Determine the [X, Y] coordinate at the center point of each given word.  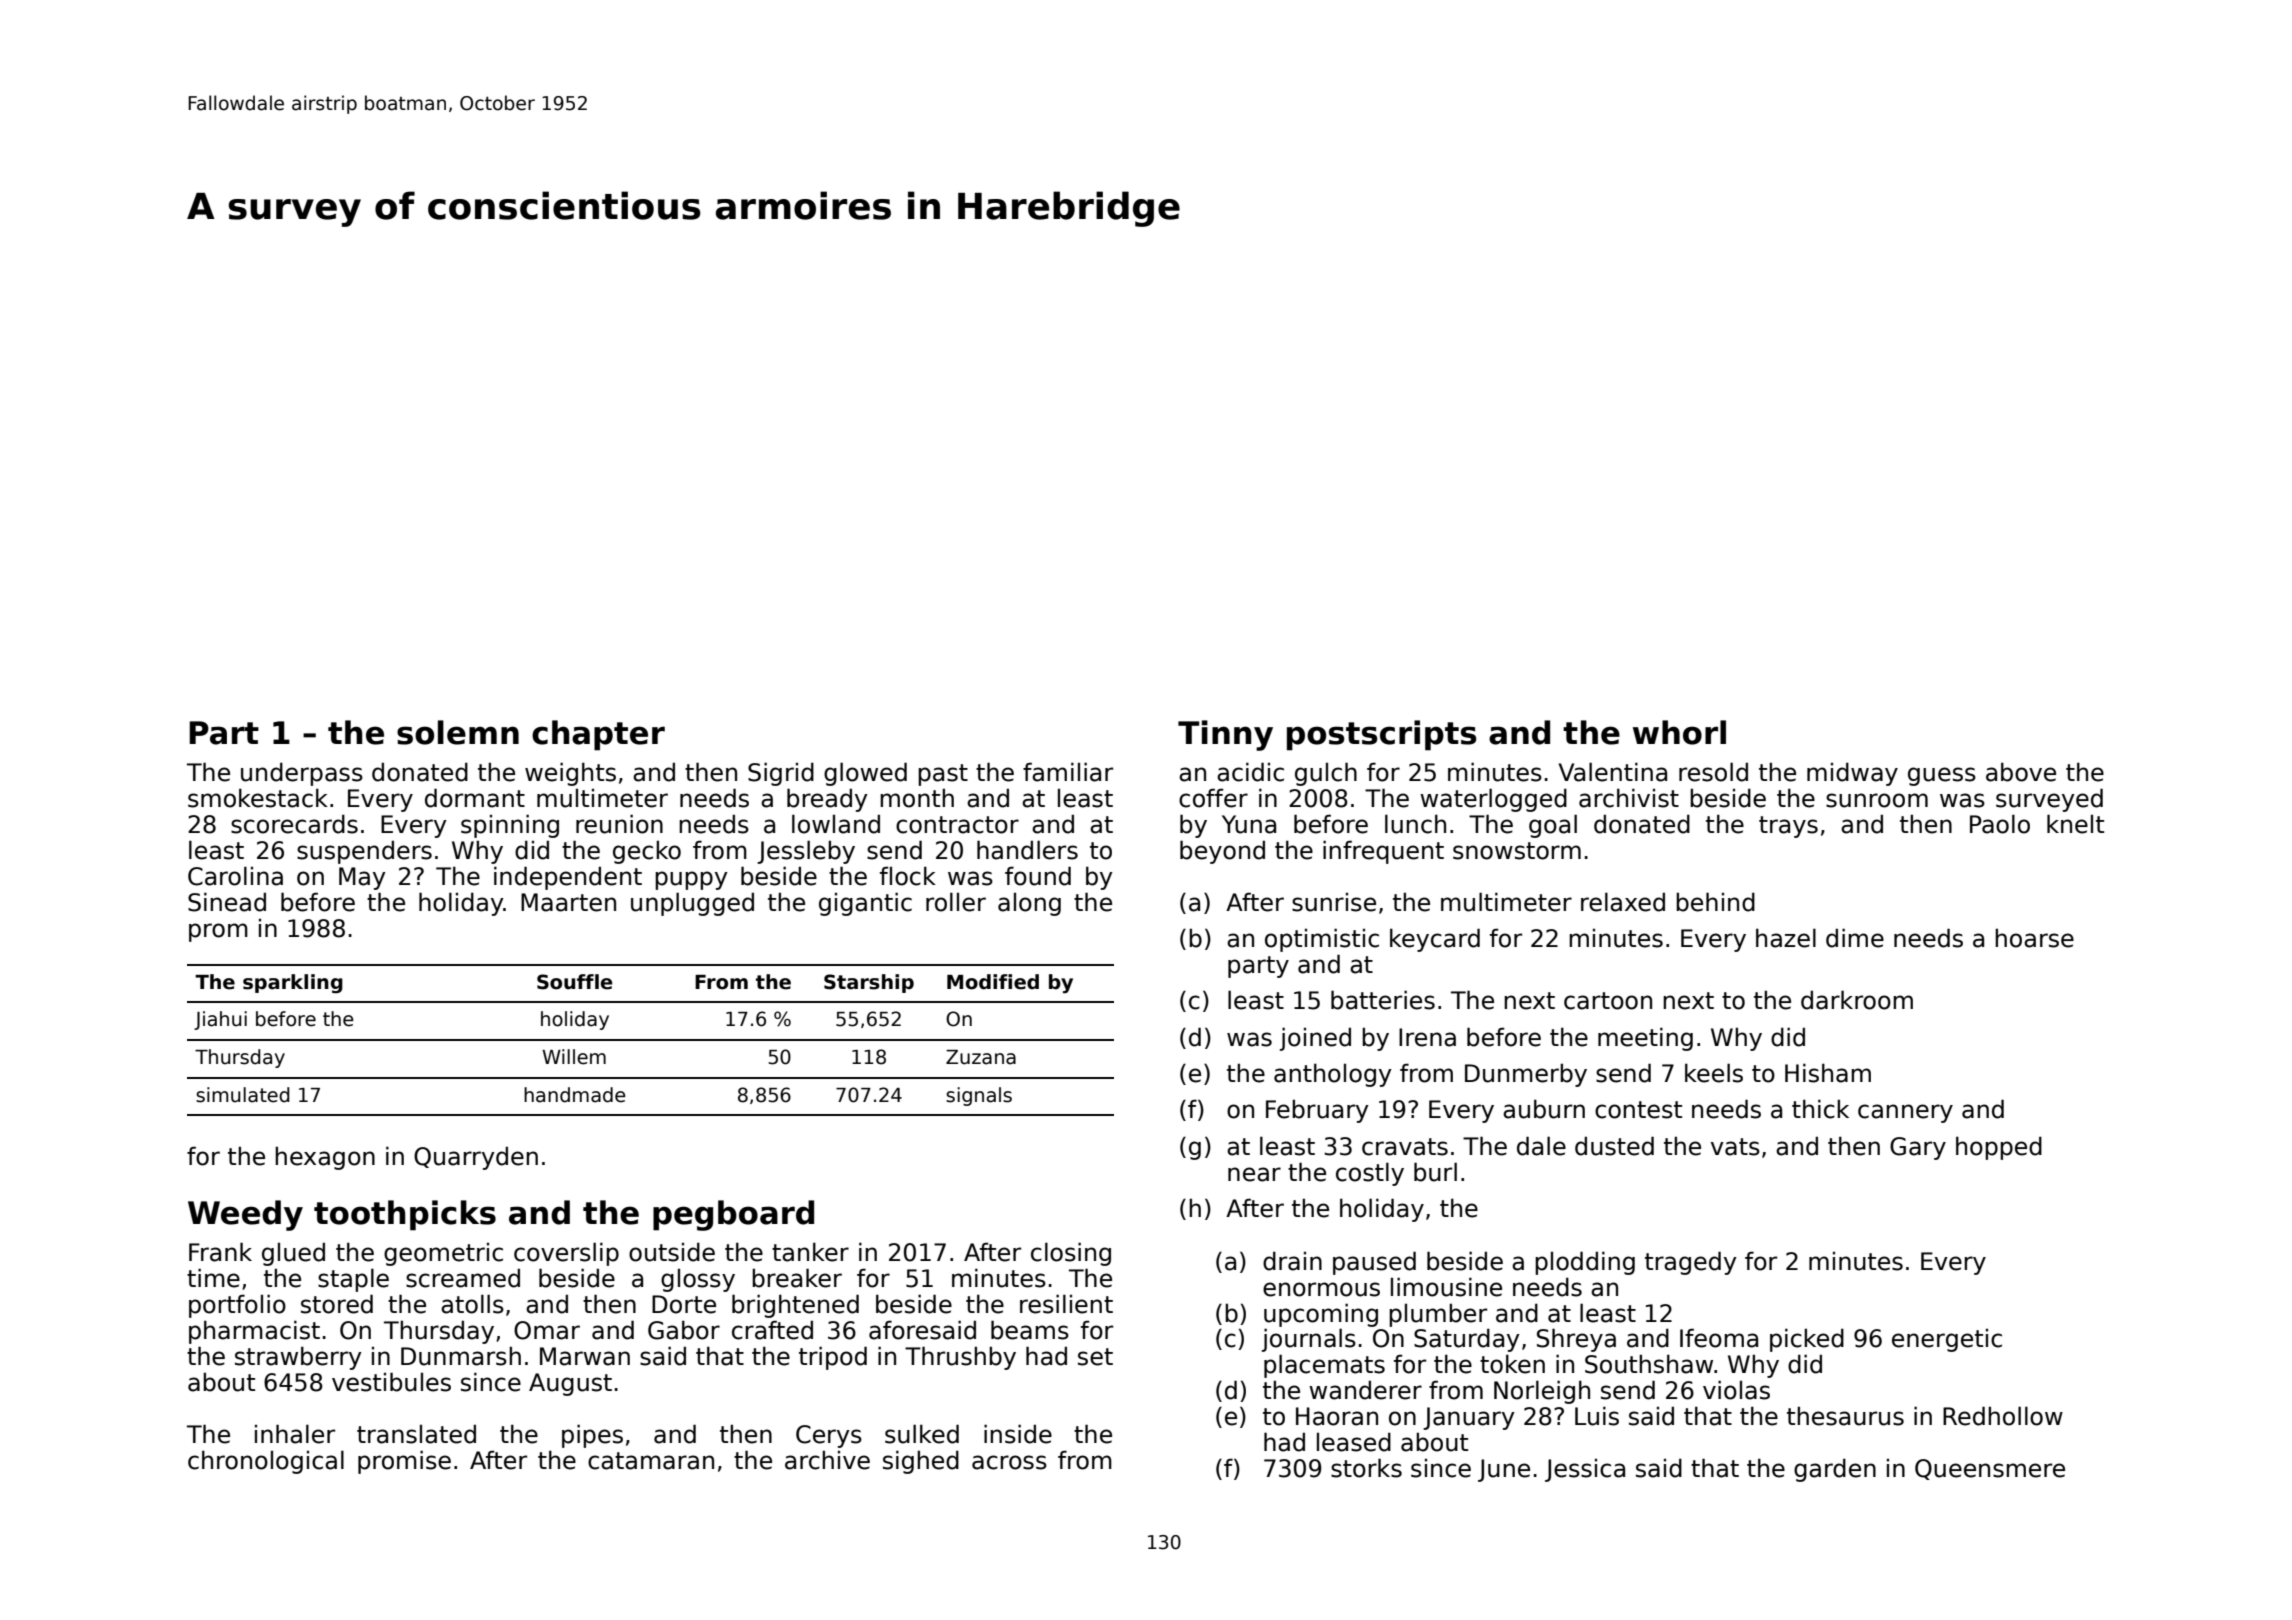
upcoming [1321, 1315]
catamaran [651, 1461]
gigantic [865, 904]
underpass [302, 774]
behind [1715, 902]
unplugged [692, 904]
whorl [1679, 732]
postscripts [1382, 735]
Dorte [684, 1304]
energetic [1947, 1340]
